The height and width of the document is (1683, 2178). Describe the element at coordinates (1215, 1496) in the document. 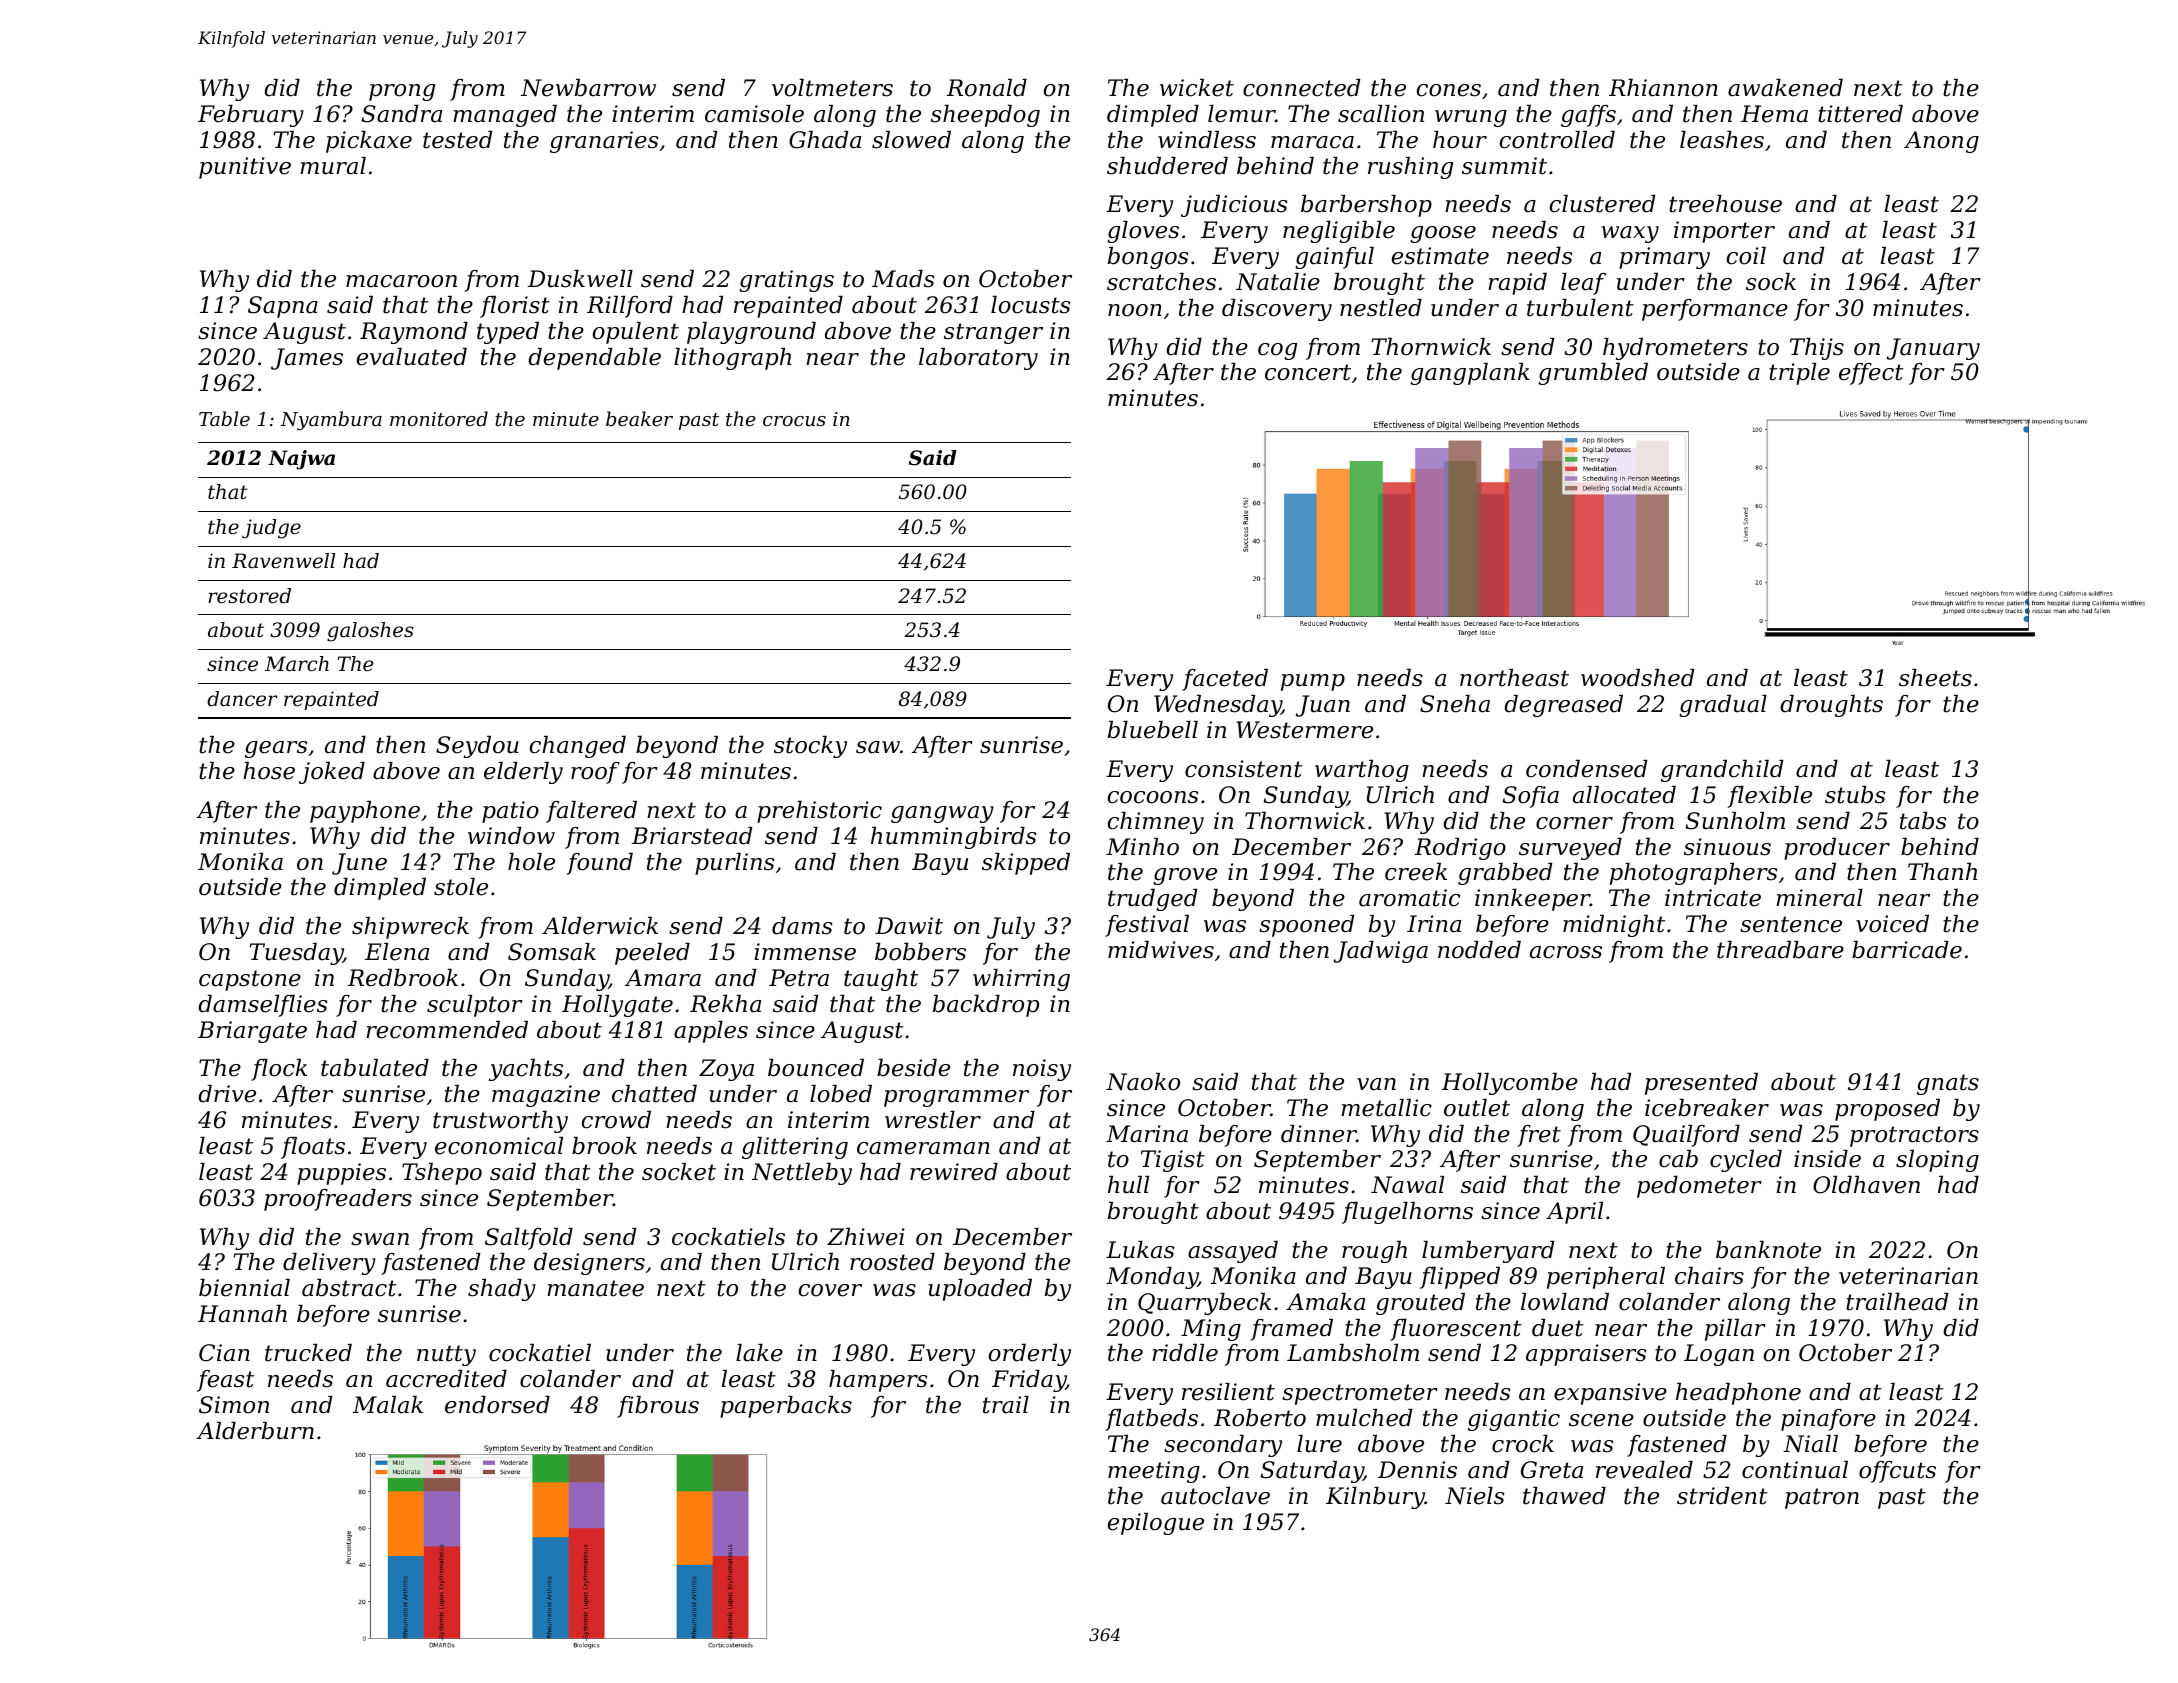

I see `autoclave` at that location.
